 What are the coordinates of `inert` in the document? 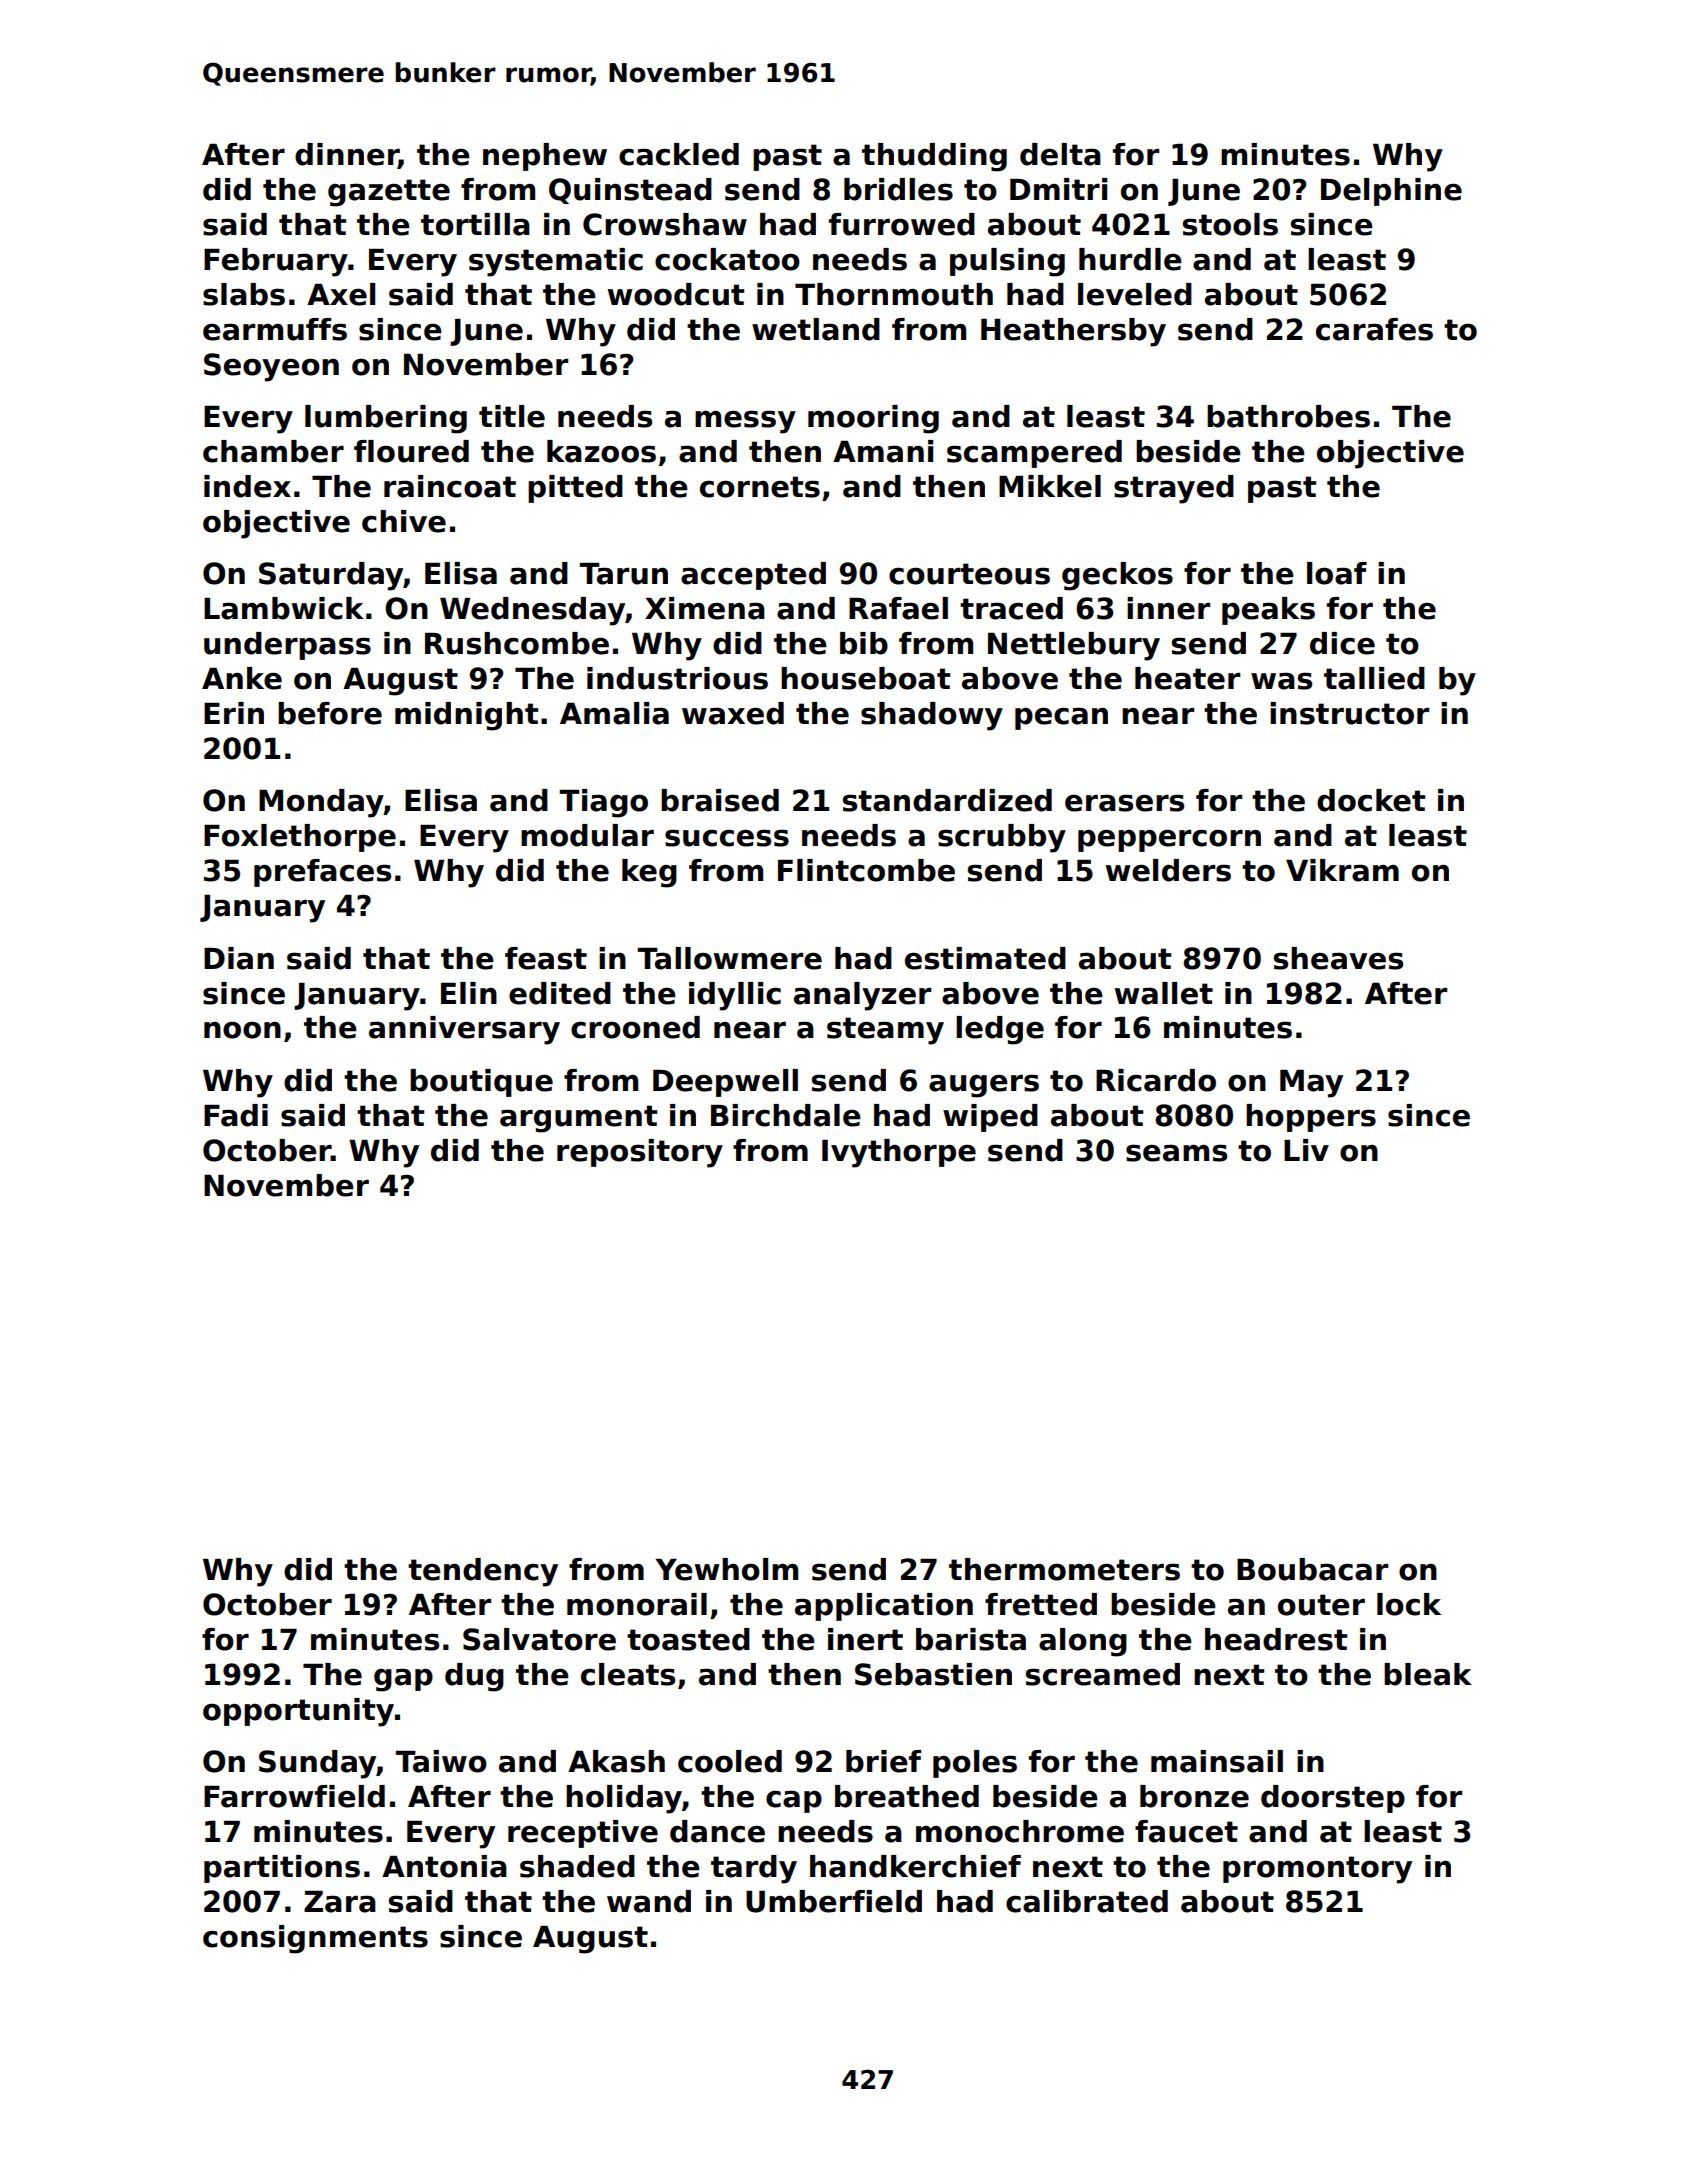 It's located at (865, 1639).
